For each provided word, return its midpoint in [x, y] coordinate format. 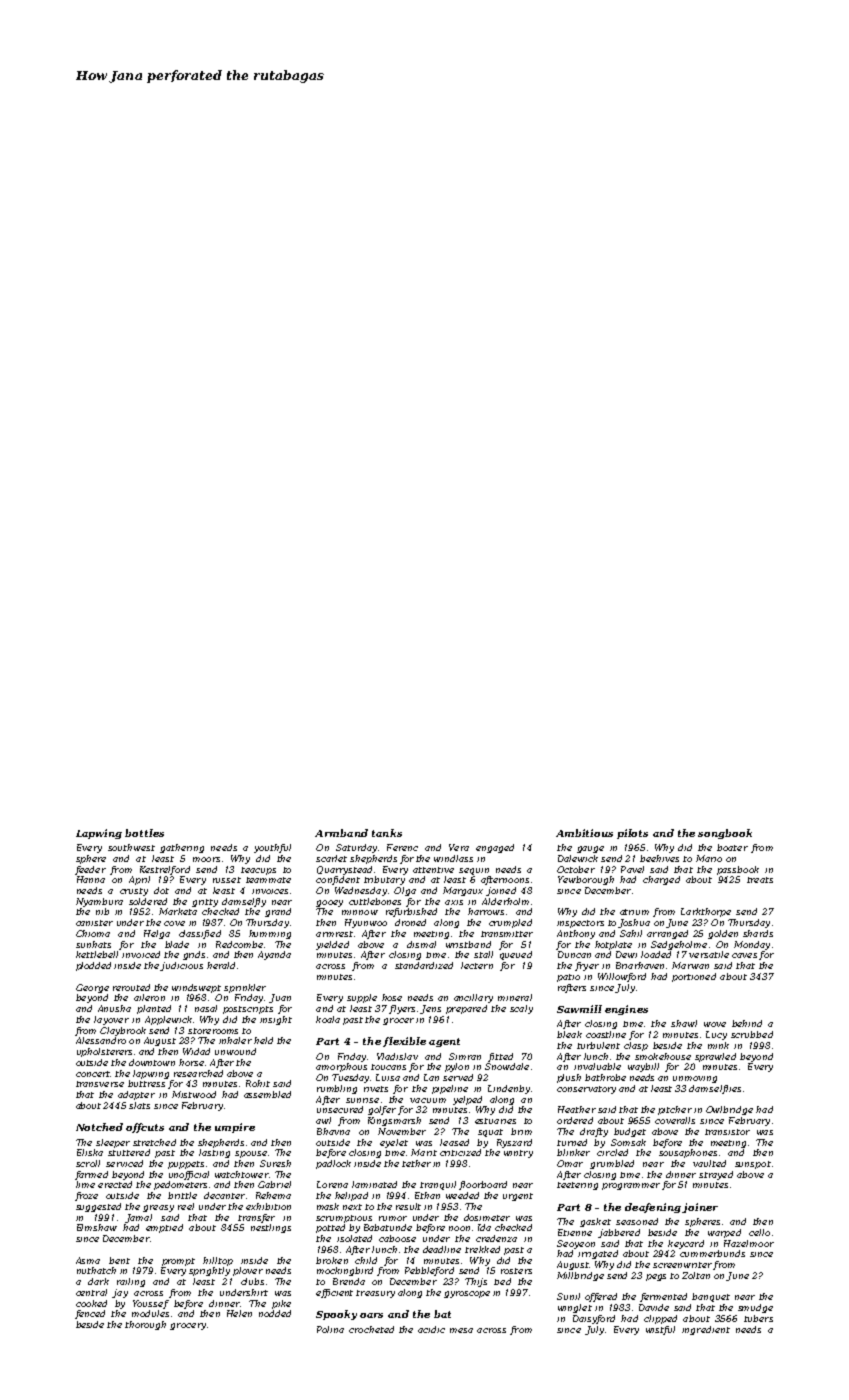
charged [661, 880]
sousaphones [688, 1153]
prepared [466, 1009]
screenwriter [682, 1265]
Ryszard [514, 1143]
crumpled [510, 923]
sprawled [715, 1057]
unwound [235, 1051]
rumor [393, 1218]
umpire [235, 1128]
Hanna [91, 879]
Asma [88, 1260]
